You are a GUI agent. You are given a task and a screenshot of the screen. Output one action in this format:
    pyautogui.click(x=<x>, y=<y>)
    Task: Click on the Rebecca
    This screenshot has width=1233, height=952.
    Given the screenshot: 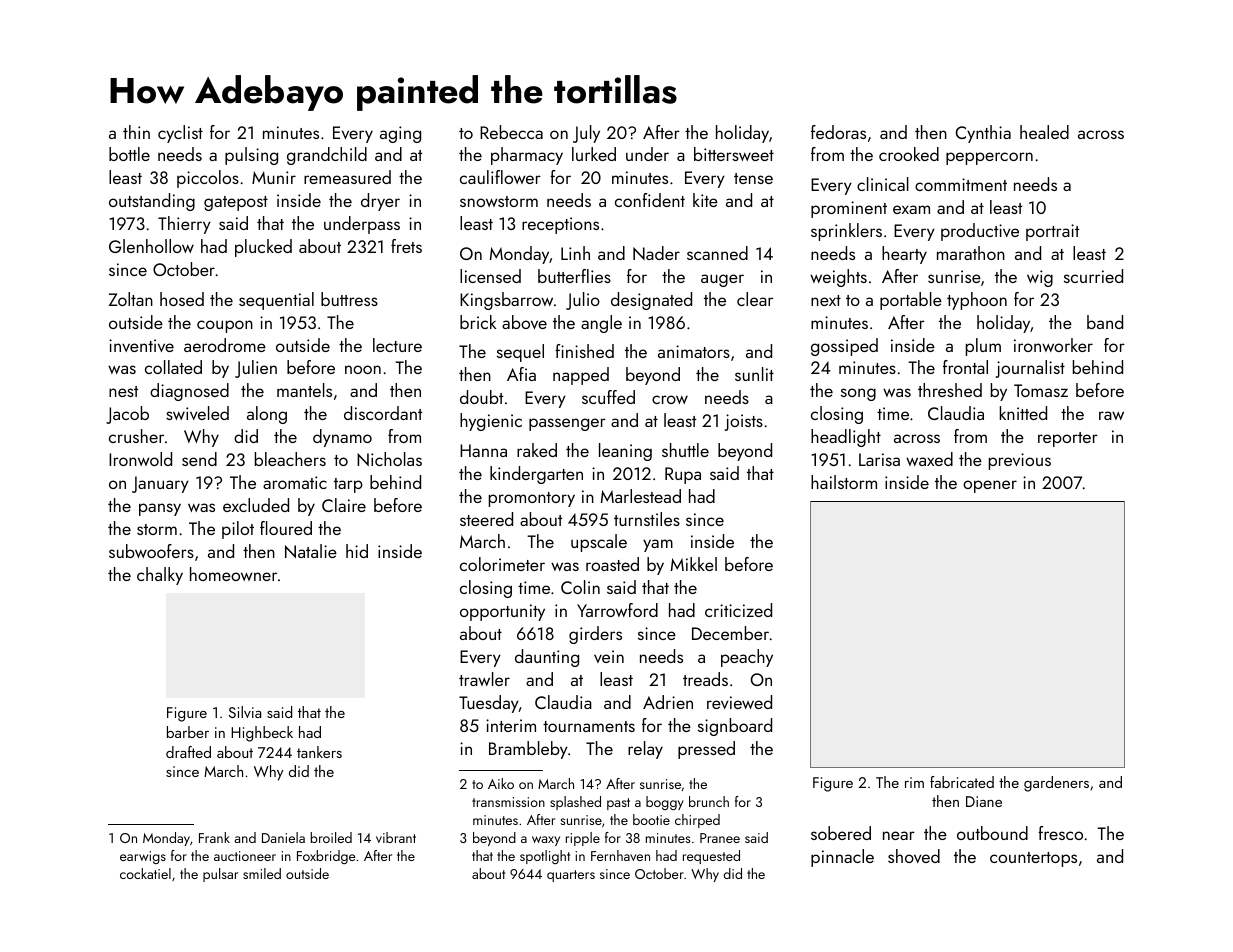 What is the action you would take?
    pyautogui.click(x=511, y=132)
